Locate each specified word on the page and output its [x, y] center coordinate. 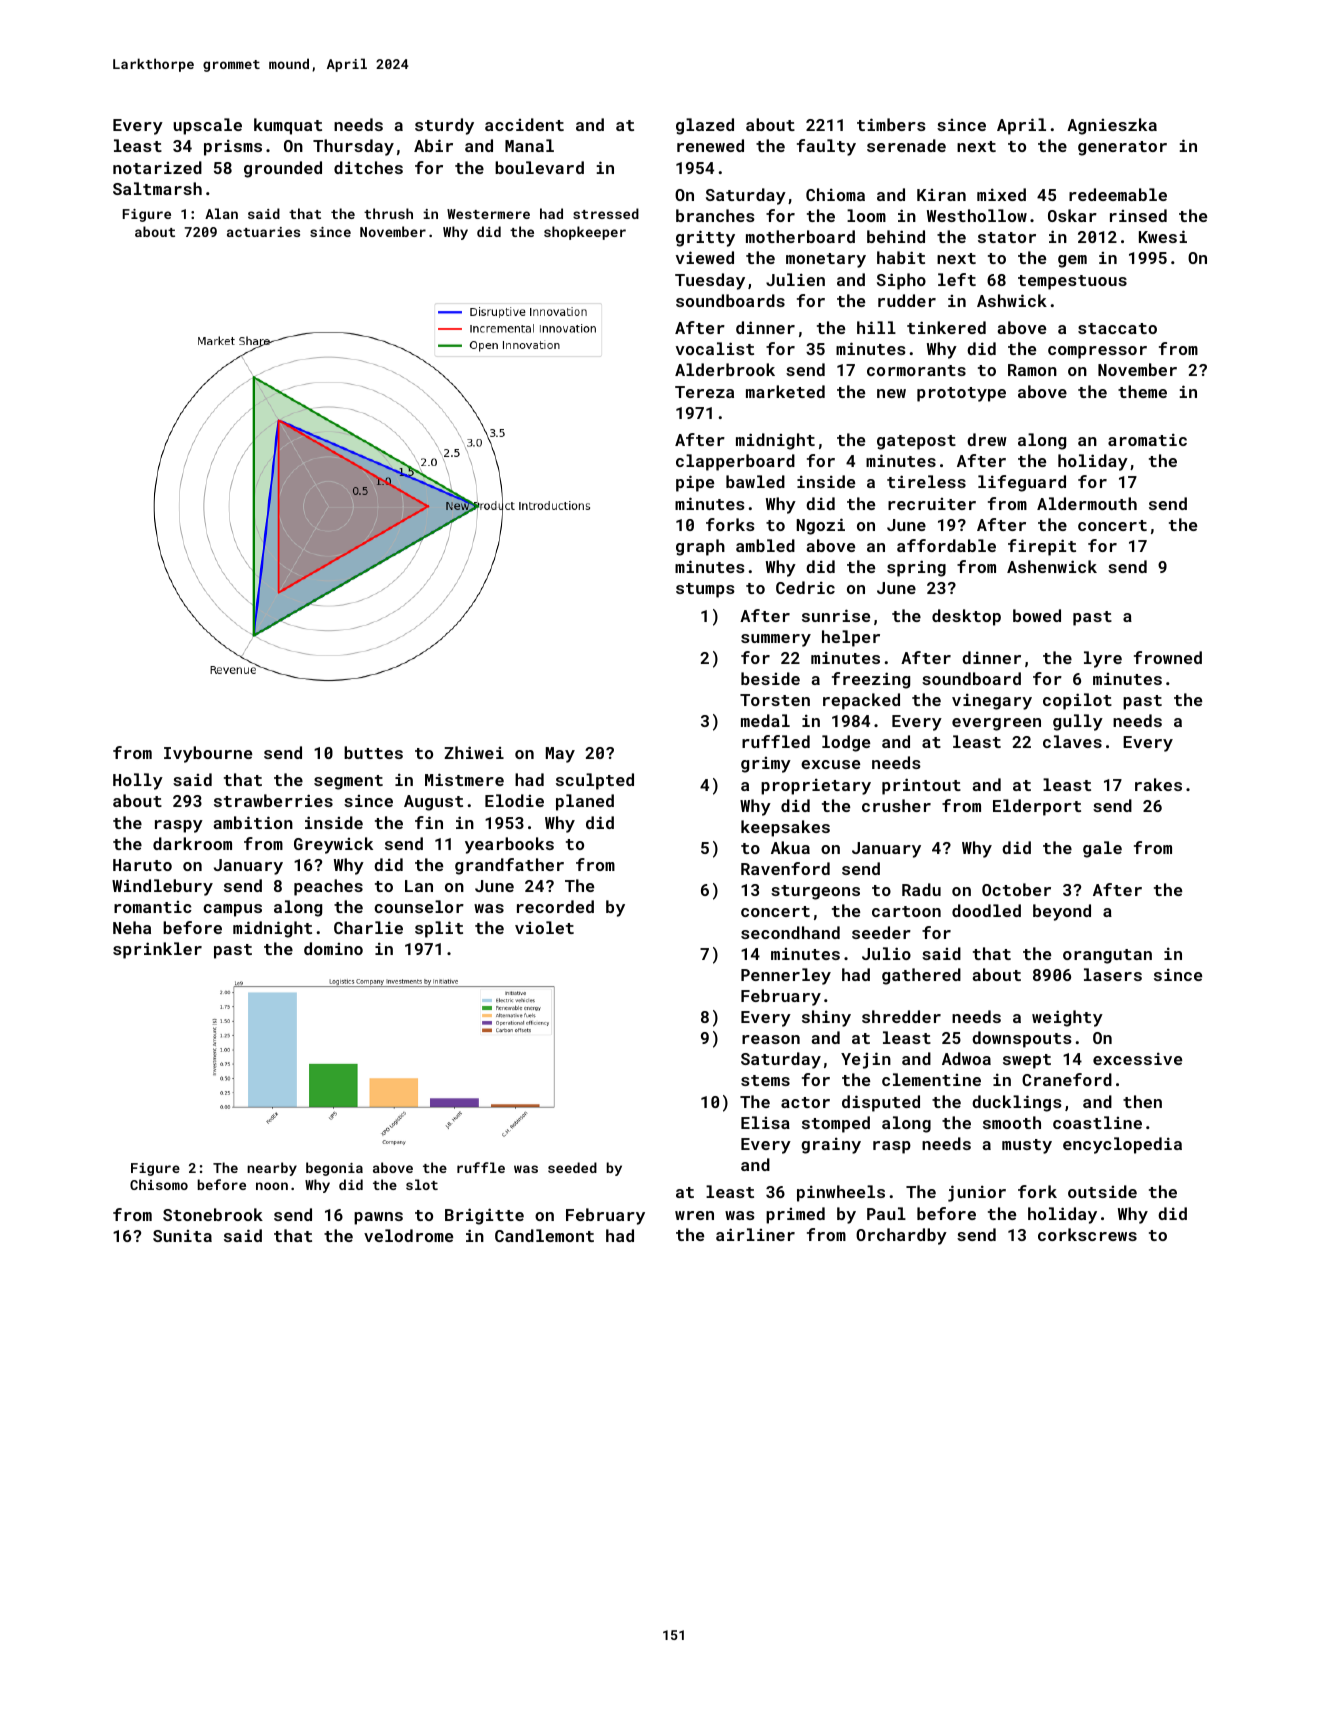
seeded [572, 1167]
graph [700, 547]
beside [770, 678]
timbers [891, 124]
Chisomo [159, 1184]
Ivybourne [208, 754]
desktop [966, 617]
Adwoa [966, 1058]
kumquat [288, 126]
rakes [1158, 784]
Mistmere [464, 779]
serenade [906, 145]
